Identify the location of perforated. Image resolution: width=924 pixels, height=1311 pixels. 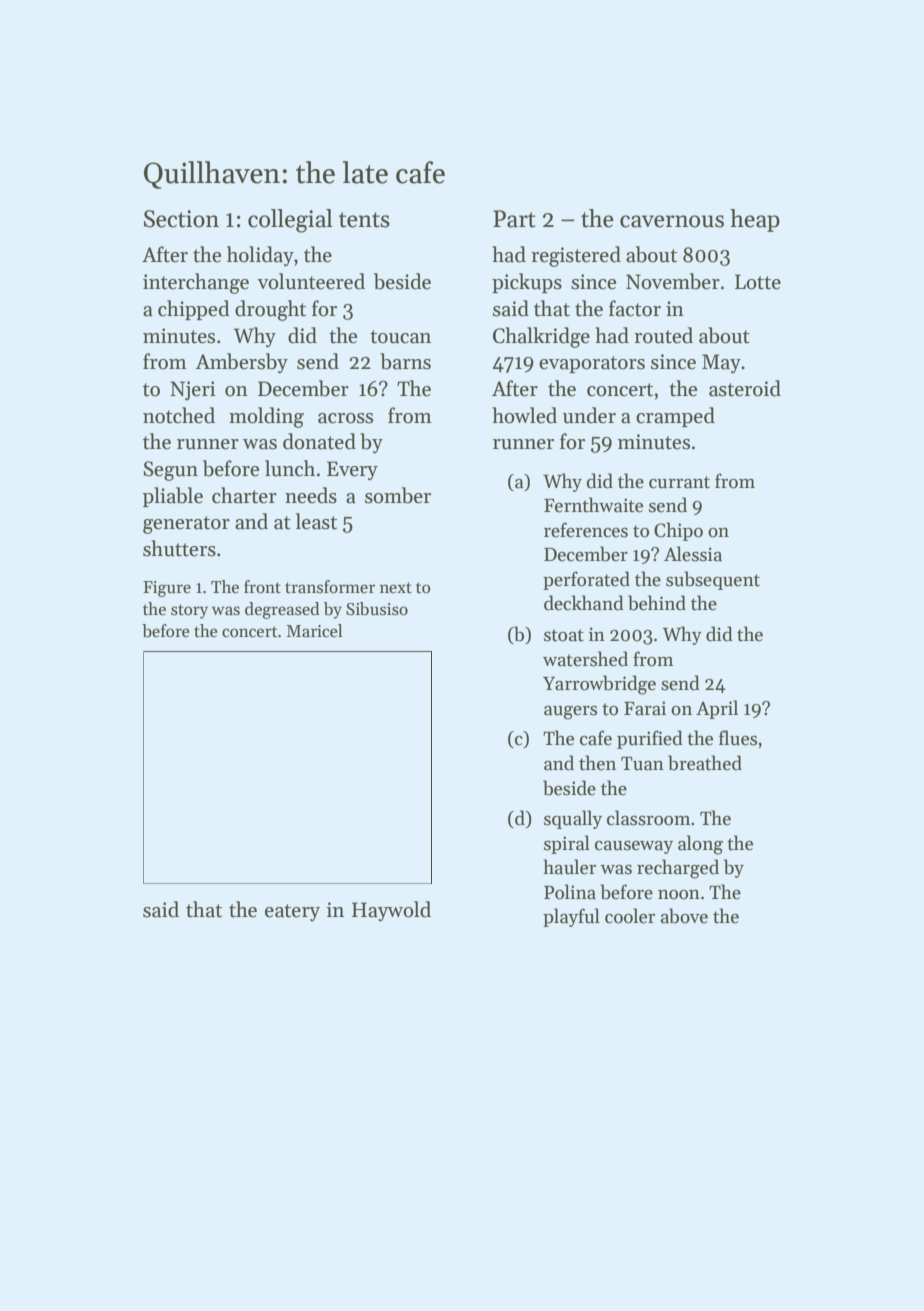
(586, 580).
